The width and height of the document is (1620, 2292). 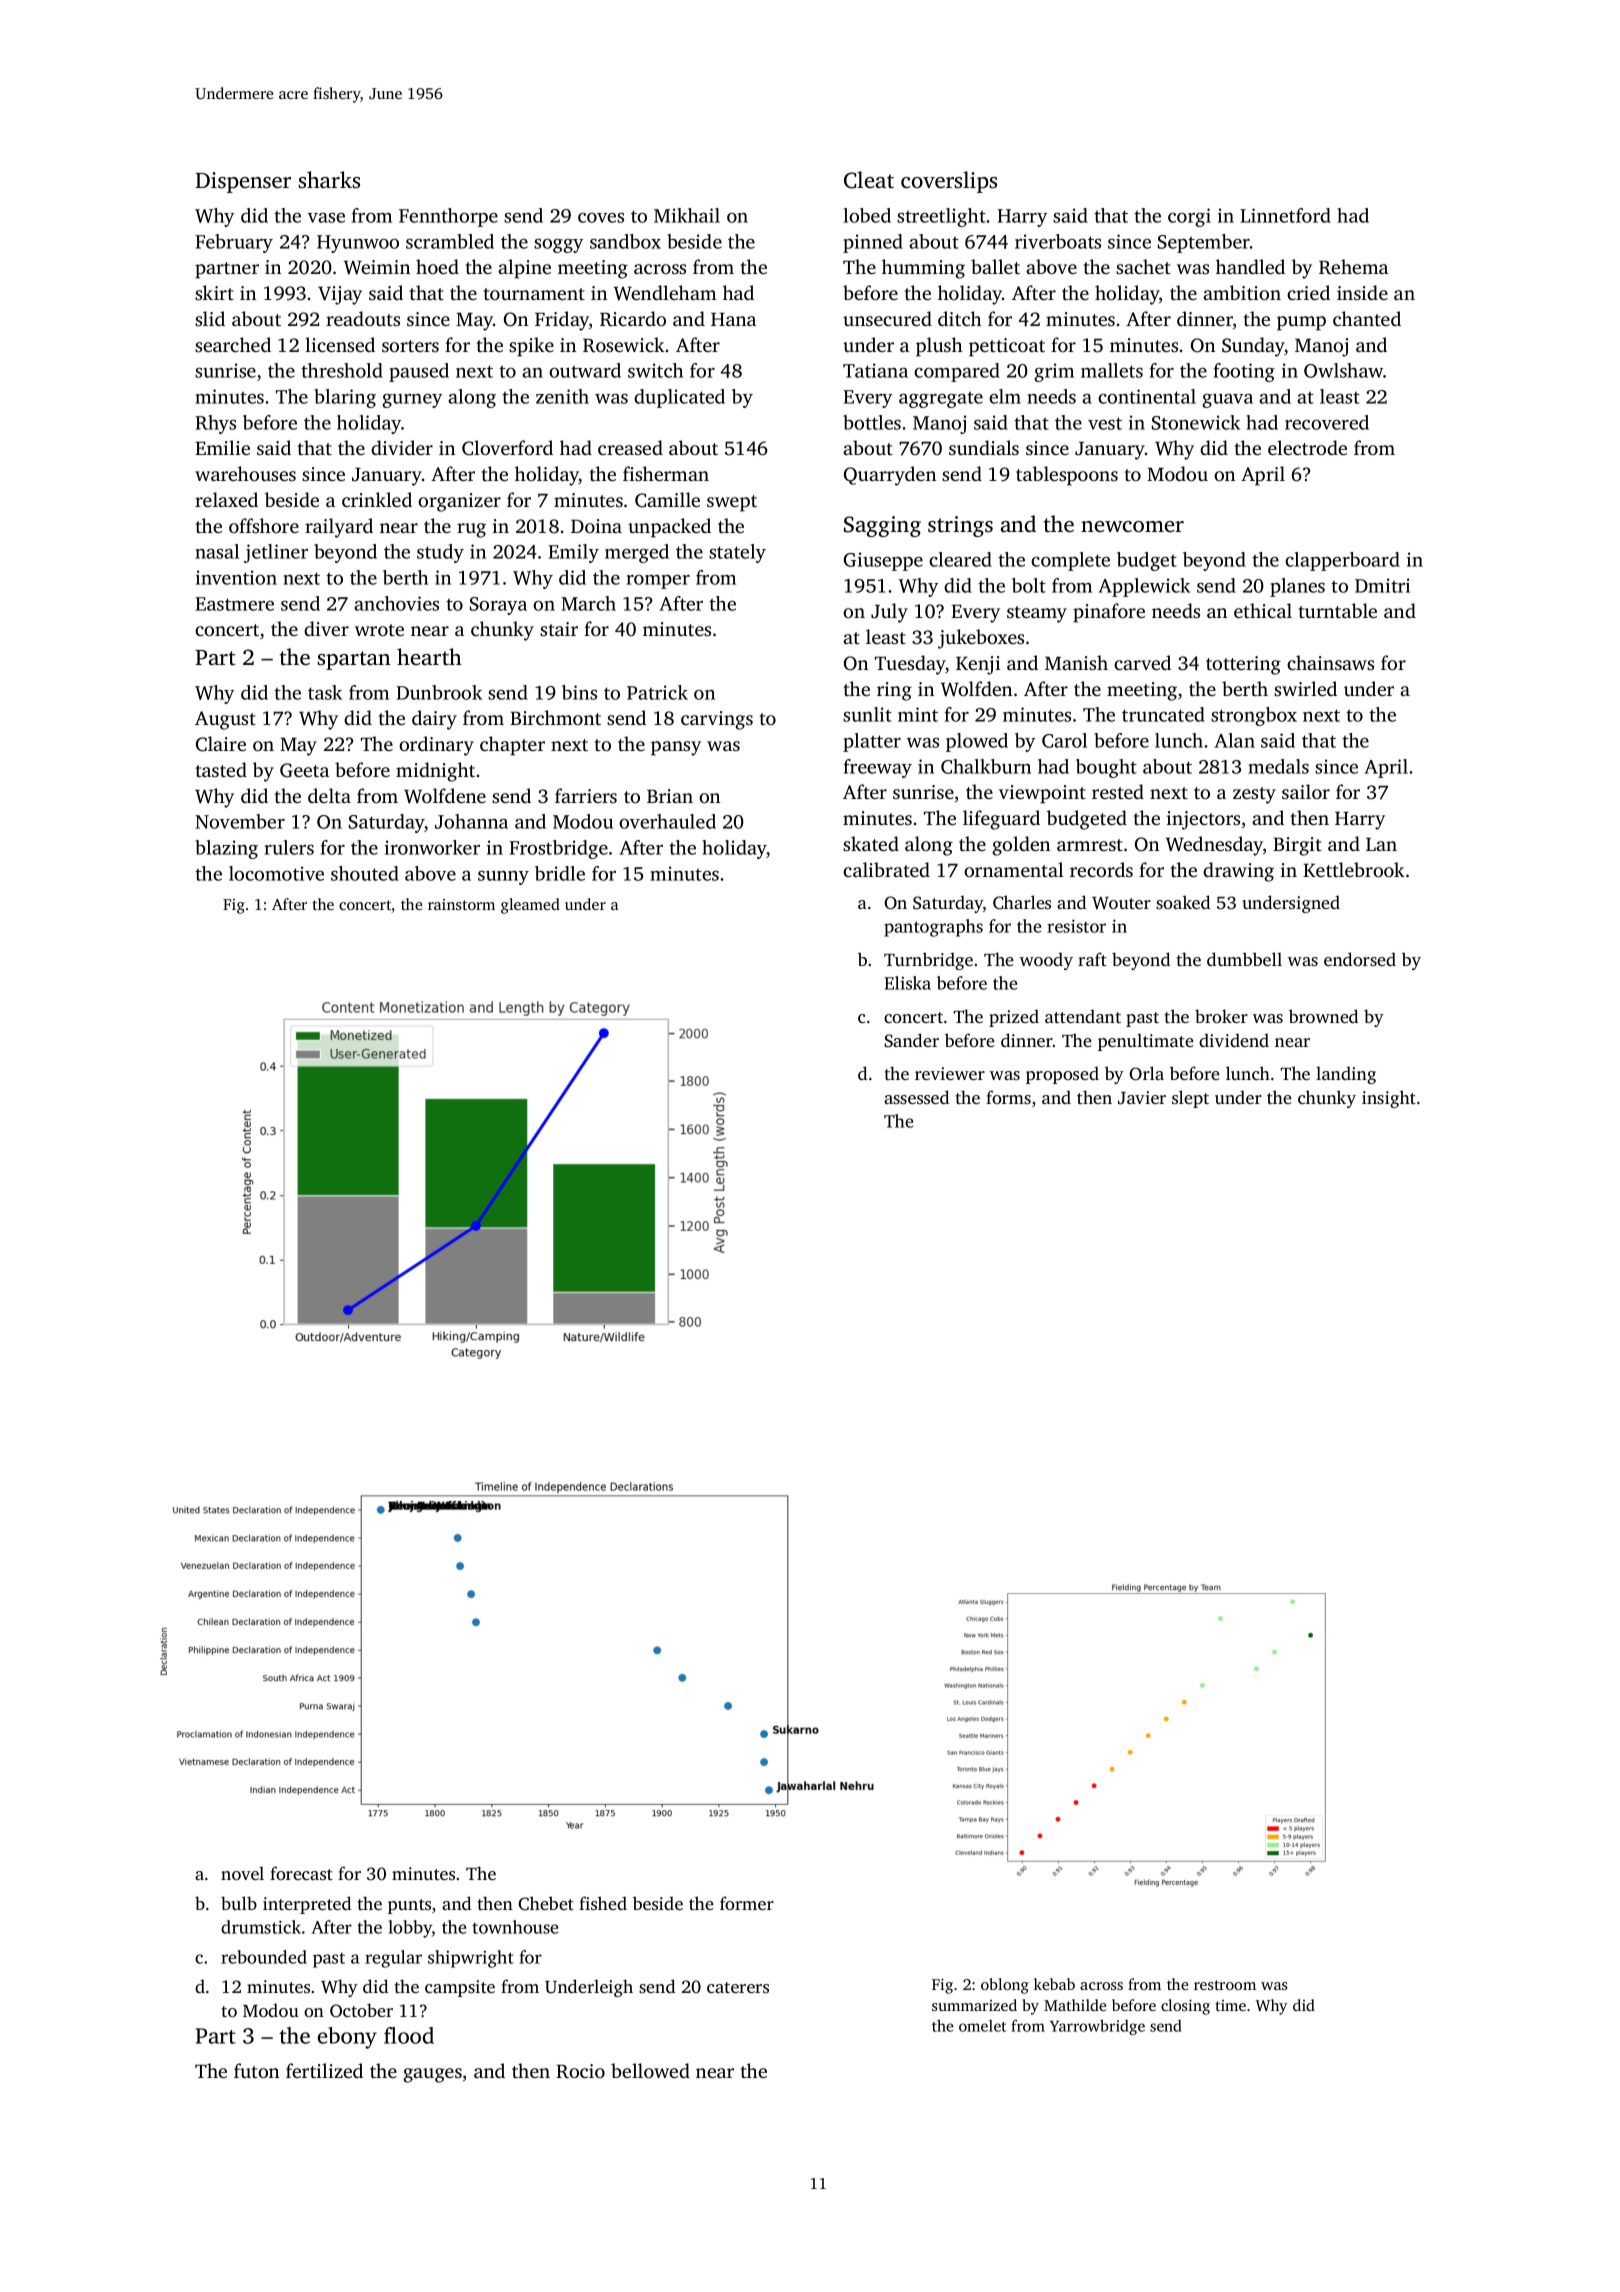 What do you see at coordinates (1190, 1099) in the document?
I see `slept` at bounding box center [1190, 1099].
